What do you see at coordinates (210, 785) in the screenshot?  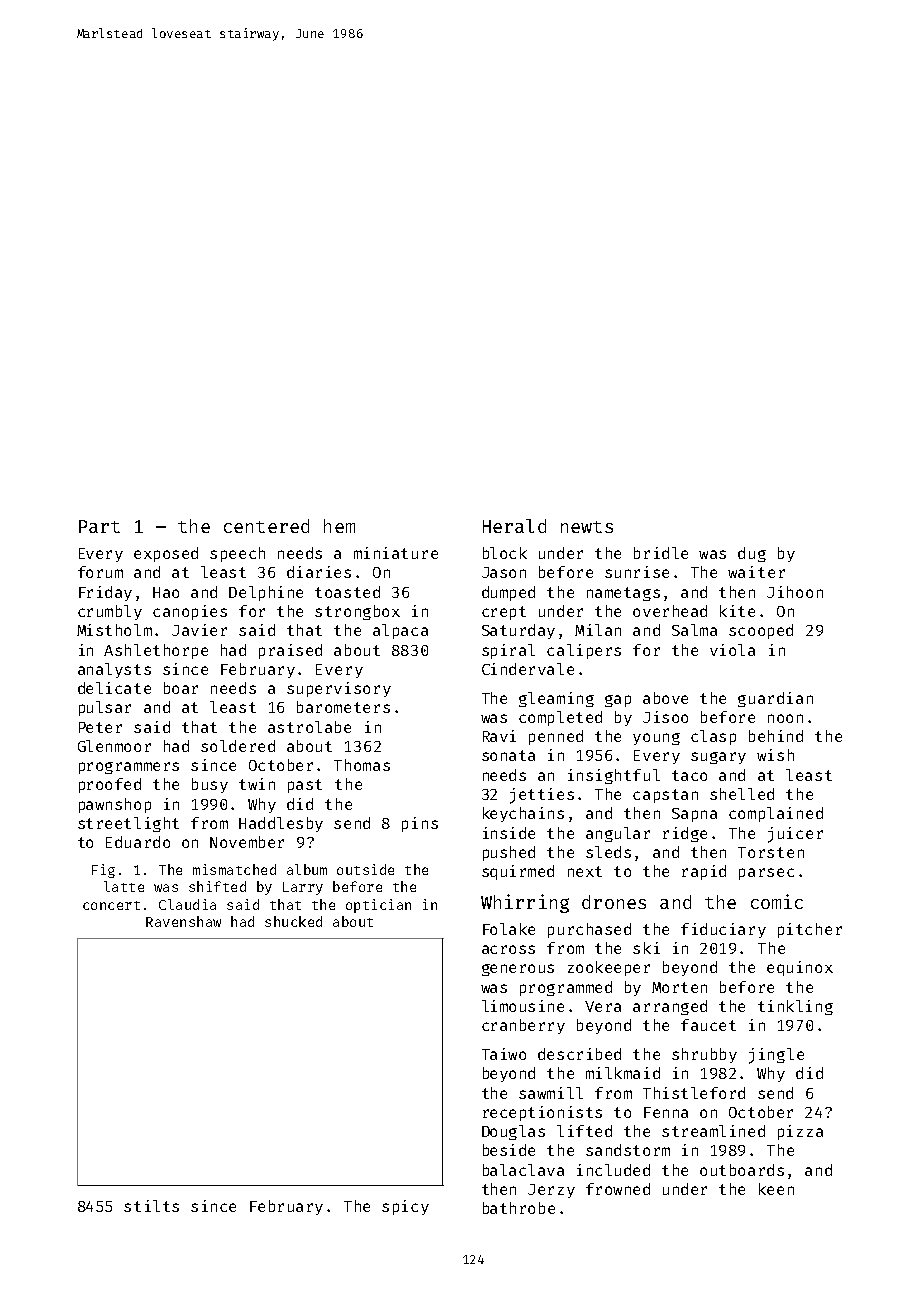 I see `busy` at bounding box center [210, 785].
